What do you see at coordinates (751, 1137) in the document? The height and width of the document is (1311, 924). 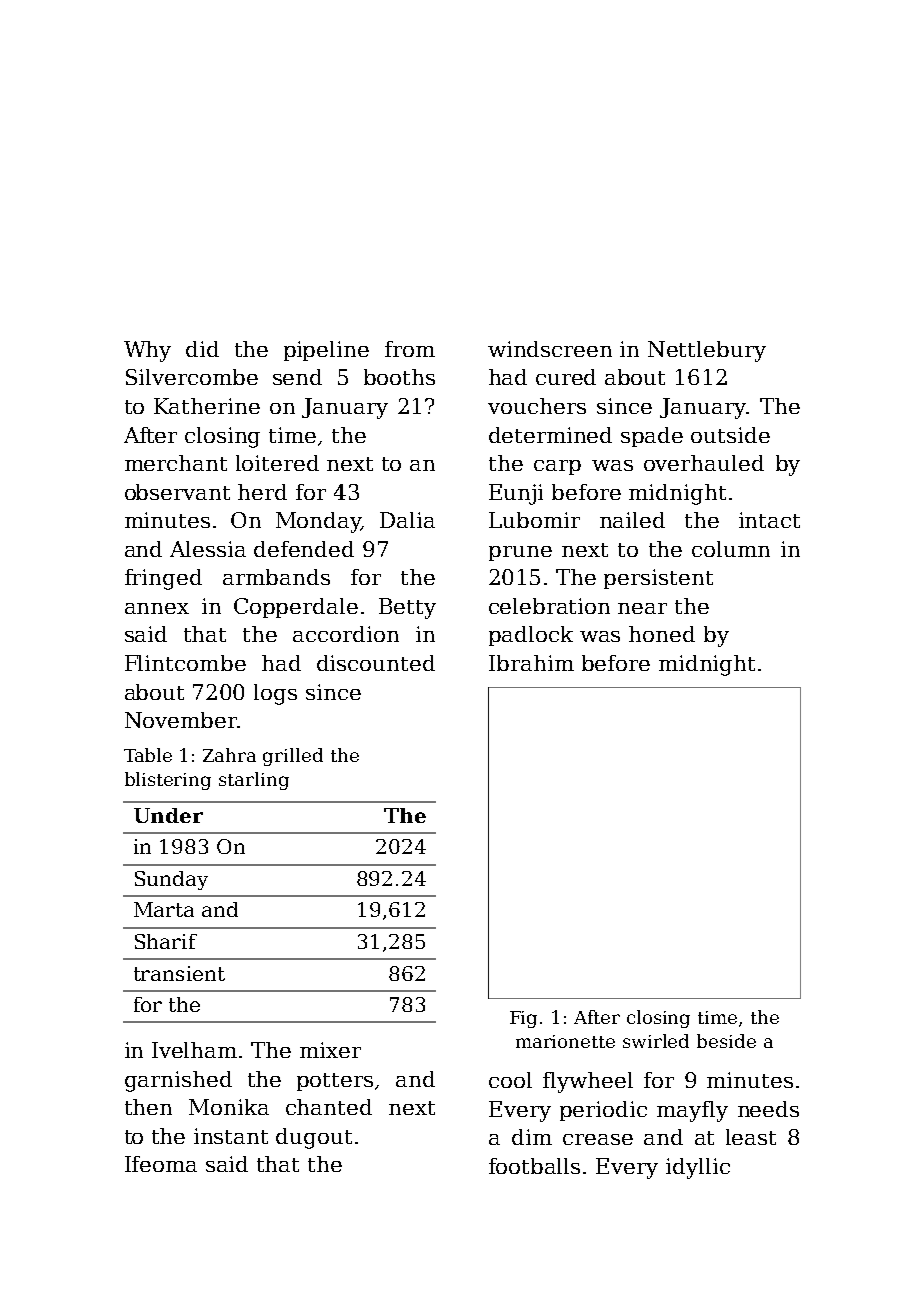 I see `least` at bounding box center [751, 1137].
